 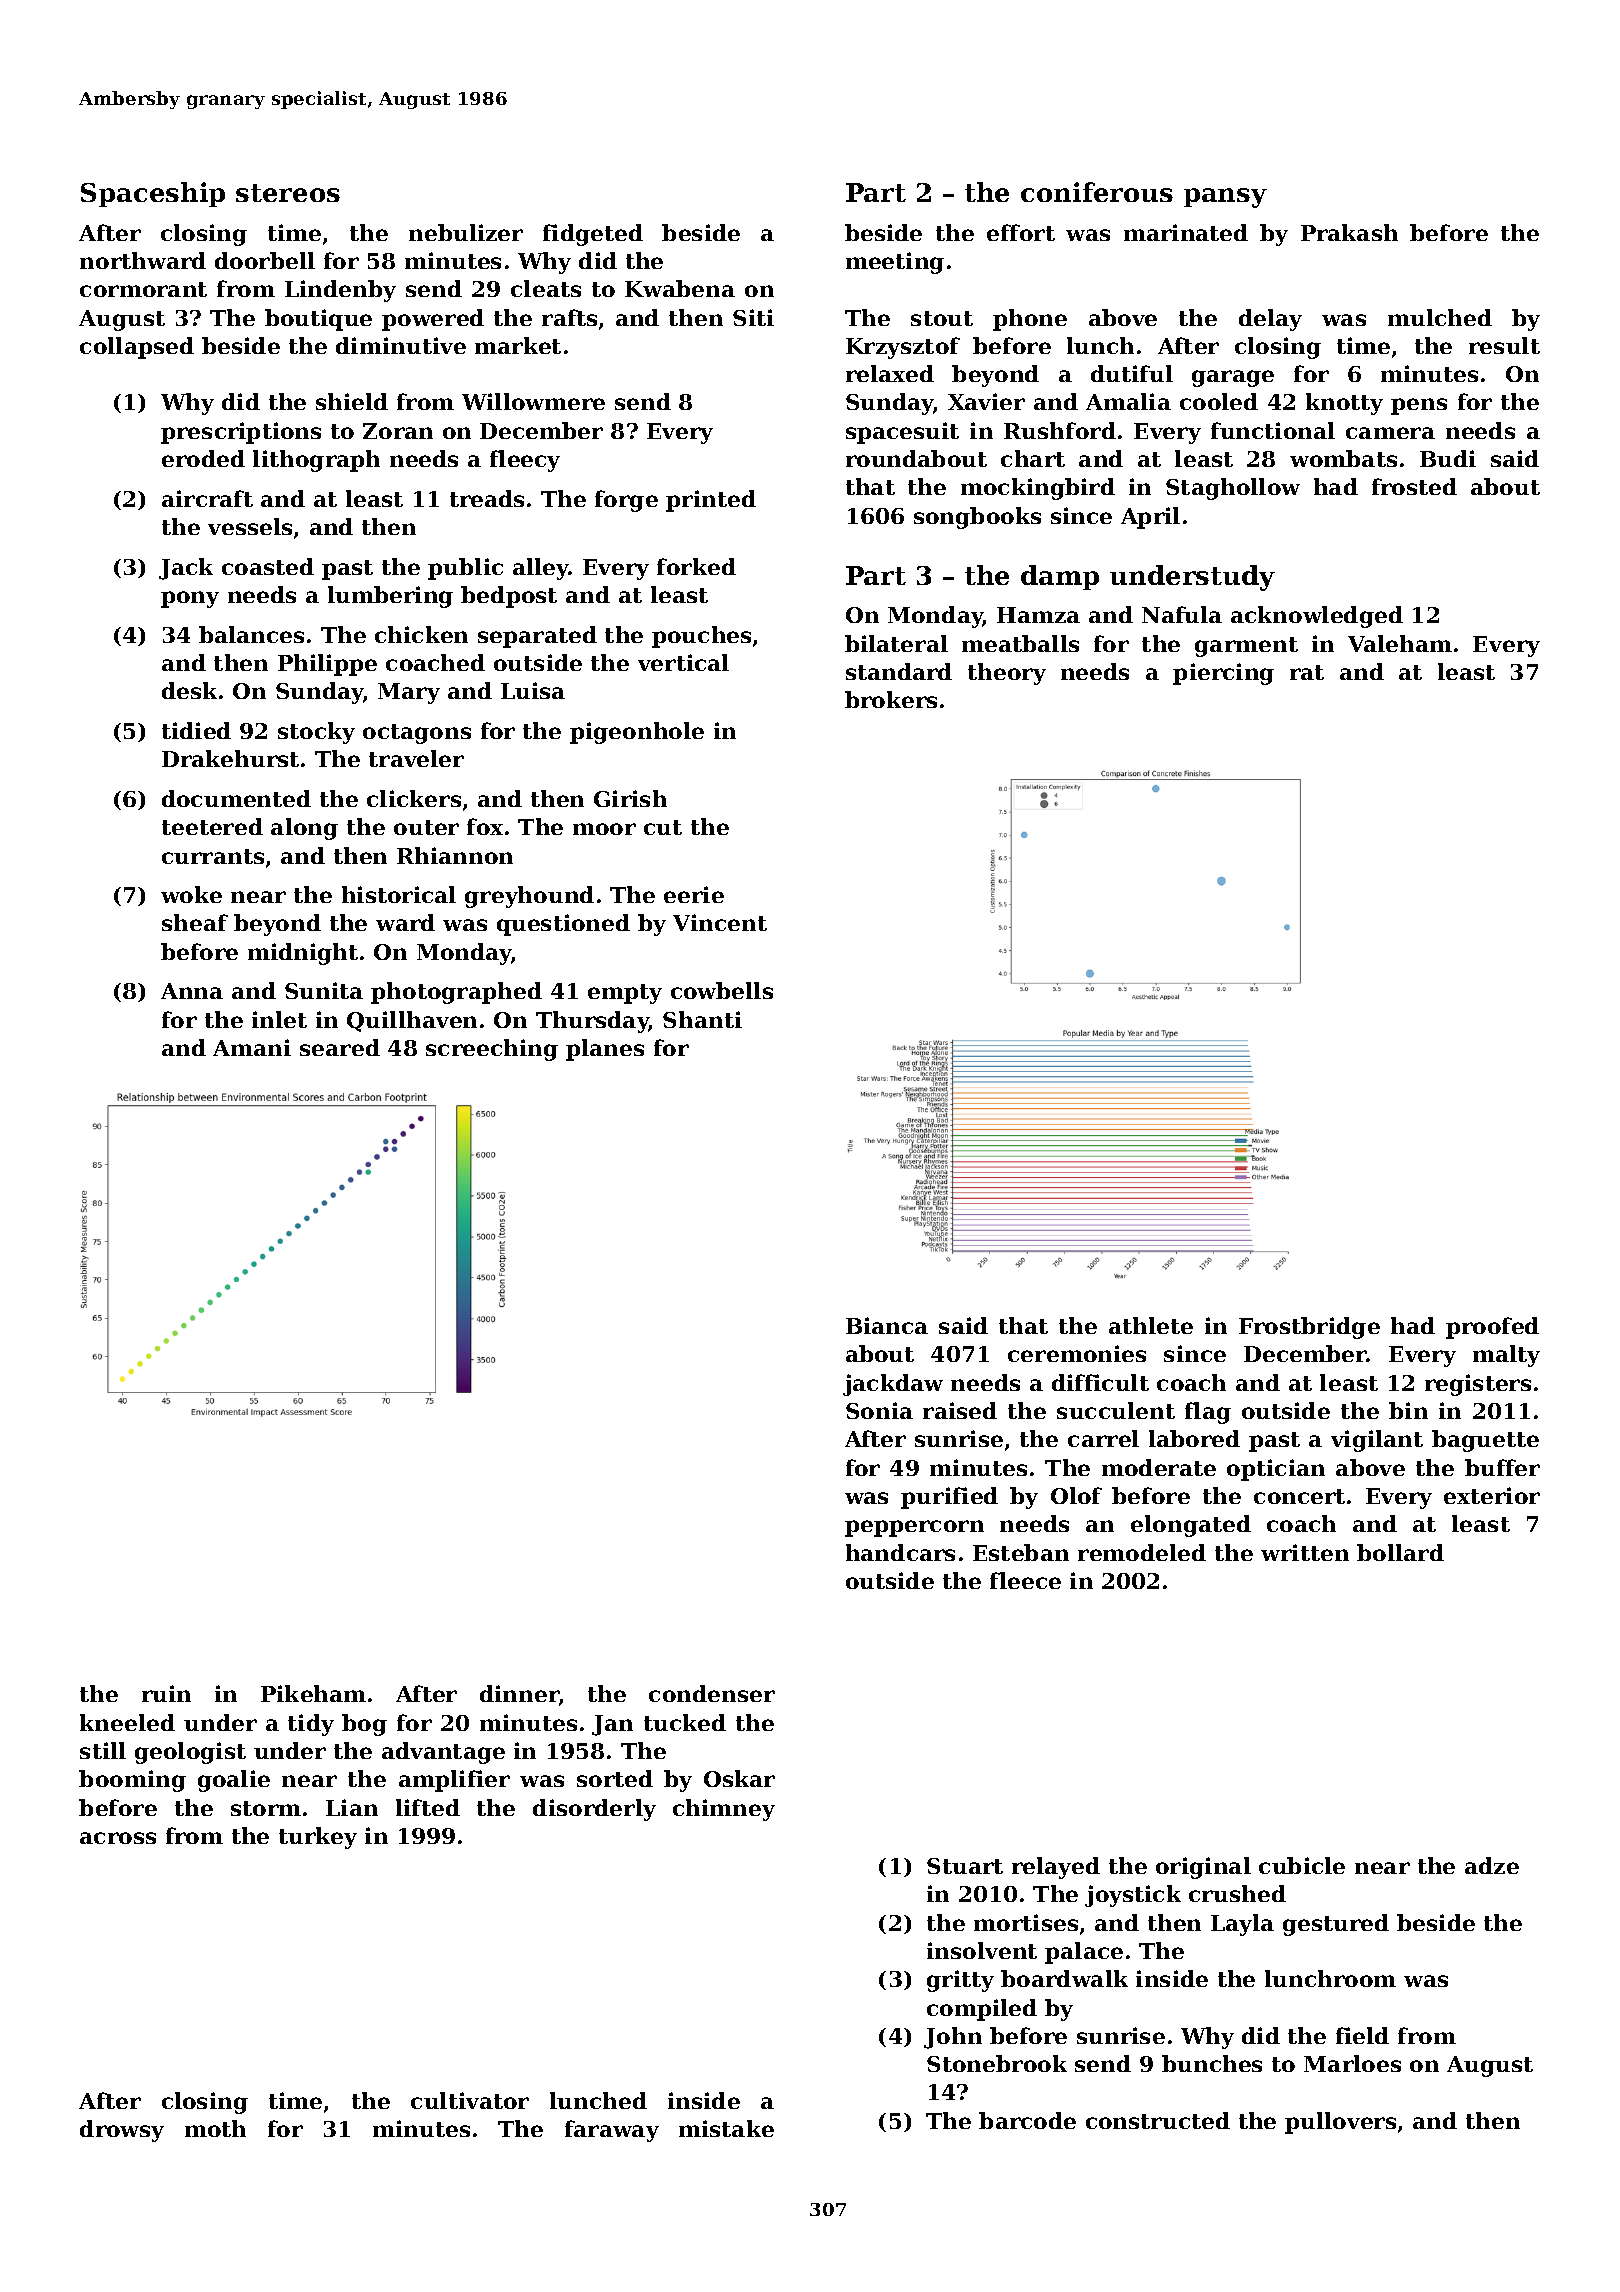 I want to click on Spaceship, so click(x=153, y=194).
